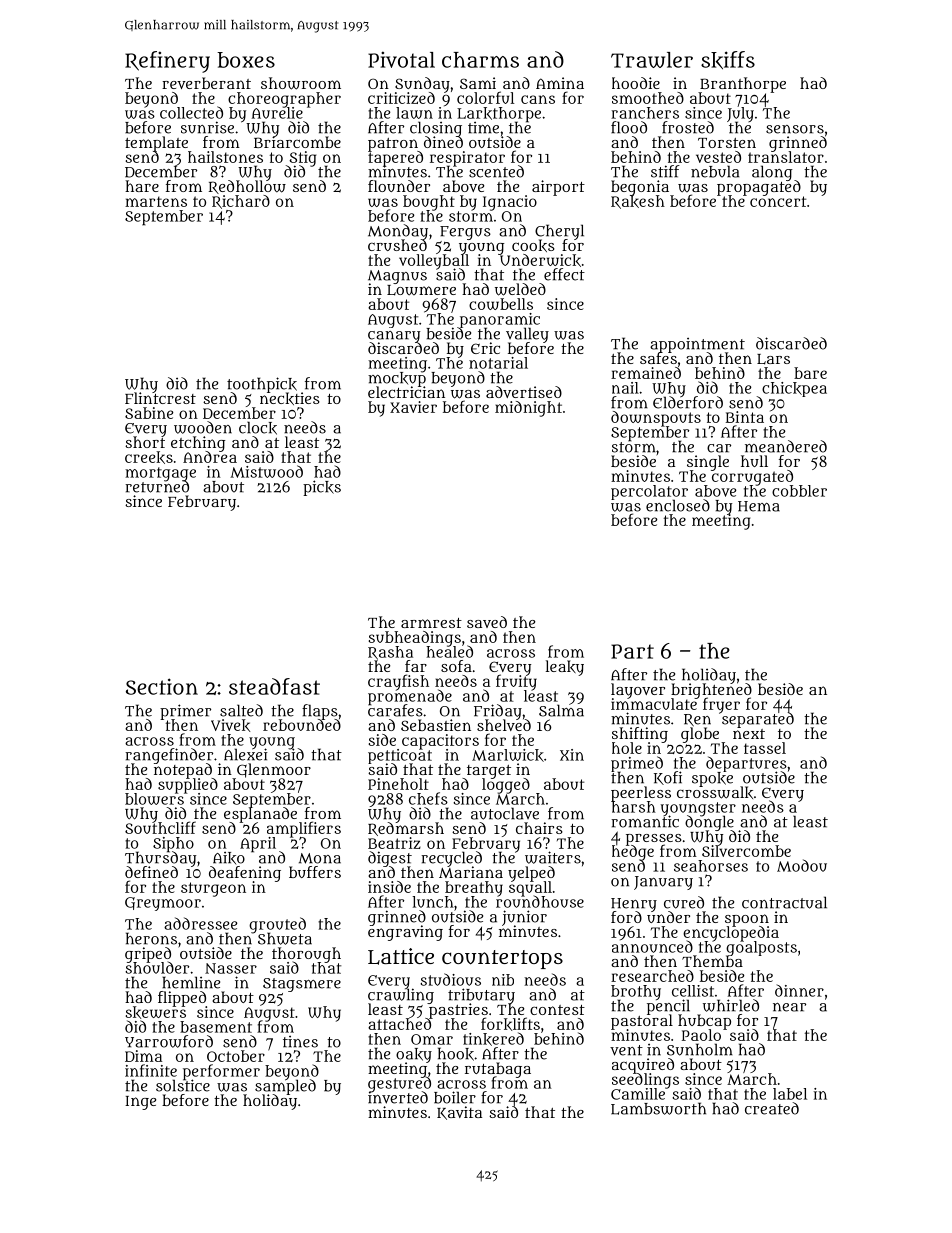 This image has height=1233, width=952. I want to click on fruity, so click(516, 682).
